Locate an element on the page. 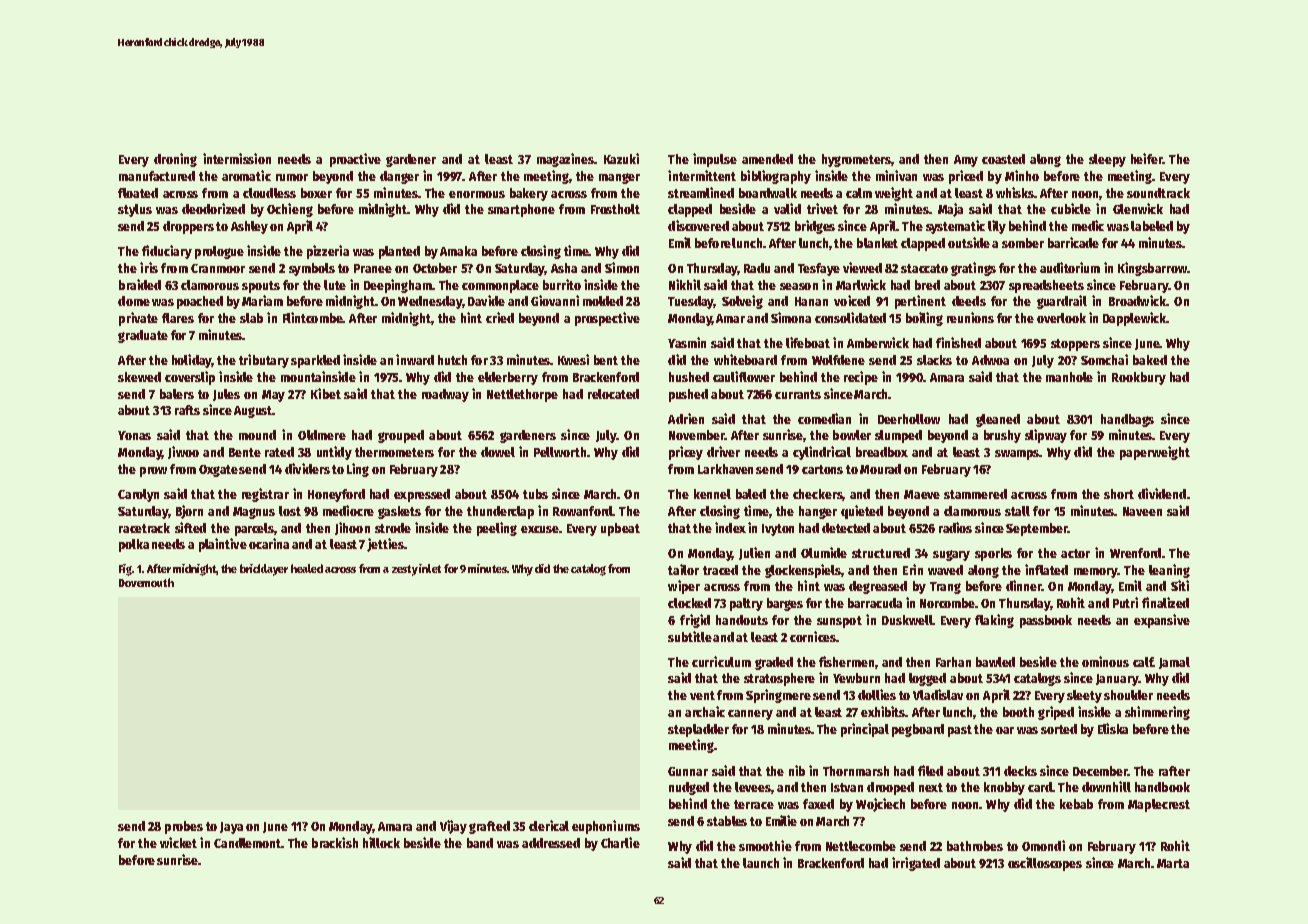  cubicle is located at coordinates (1071, 208).
